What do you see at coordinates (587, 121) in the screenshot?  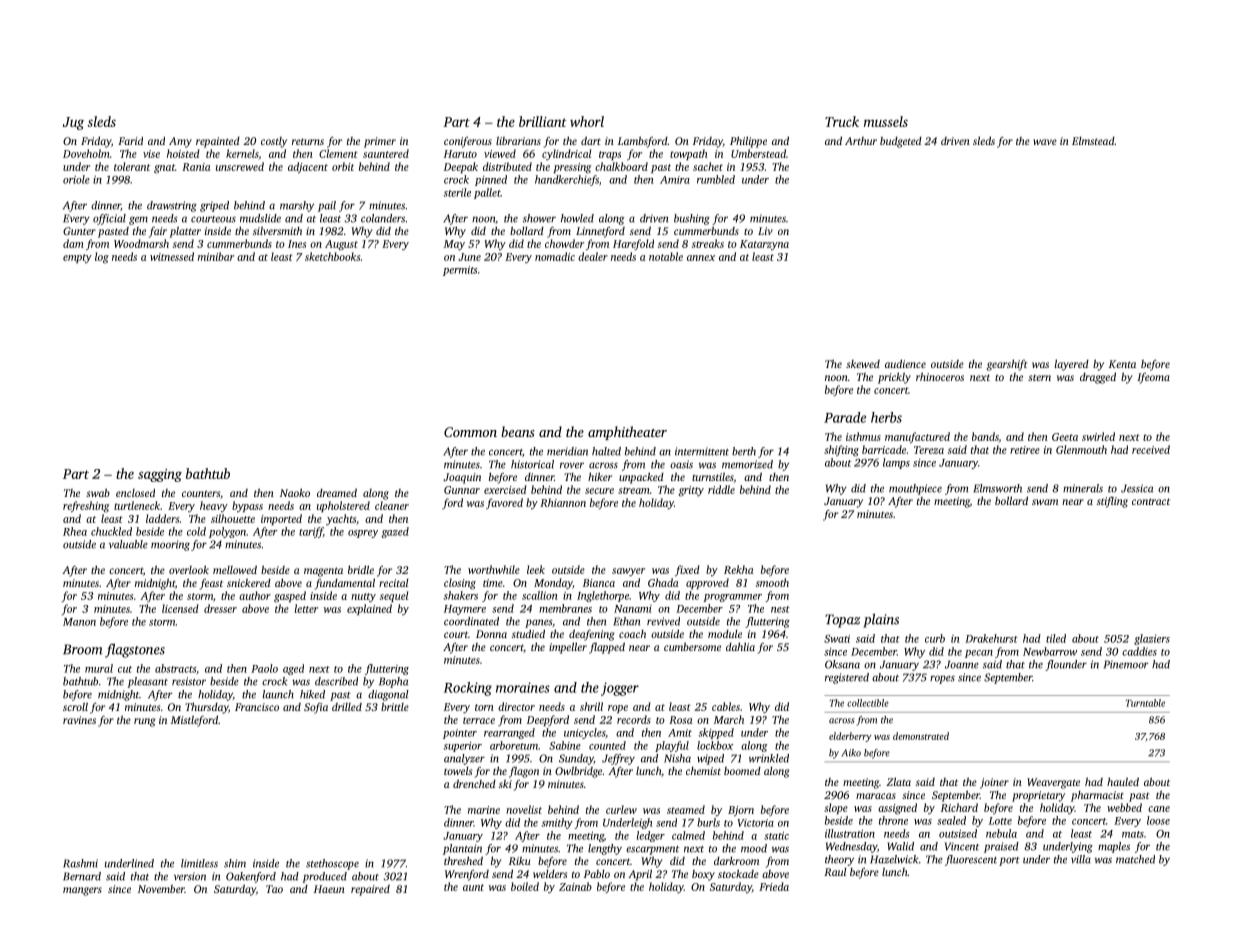 I see `whorl` at bounding box center [587, 121].
